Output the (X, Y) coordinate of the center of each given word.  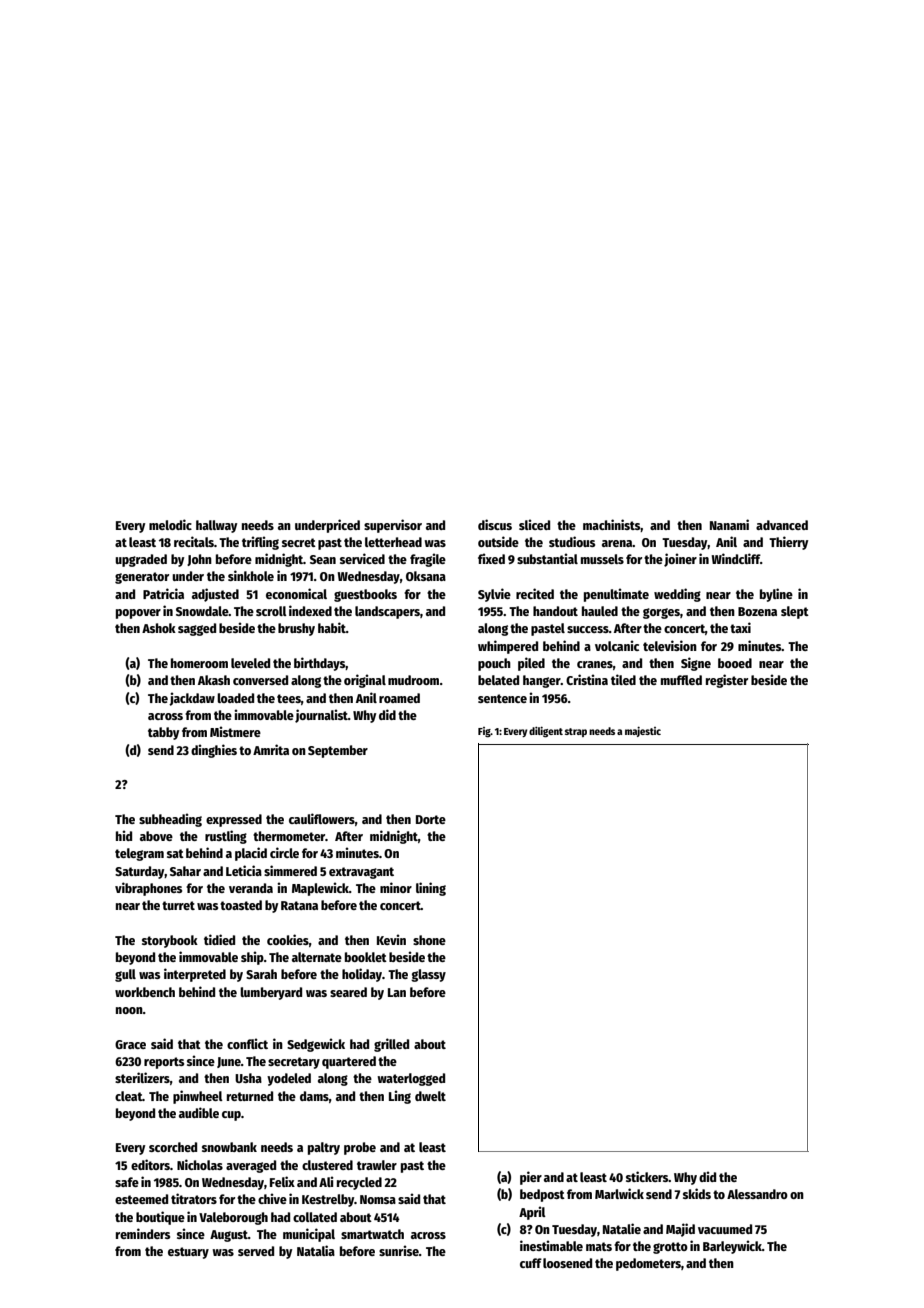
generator (142, 578)
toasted (241, 905)
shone (429, 940)
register (727, 681)
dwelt (430, 1096)
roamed (399, 698)
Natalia (316, 1250)
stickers (647, 1176)
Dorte (431, 819)
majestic (643, 731)
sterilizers (142, 1077)
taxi (740, 627)
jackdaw (192, 699)
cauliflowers (322, 818)
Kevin (391, 939)
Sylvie (494, 595)
